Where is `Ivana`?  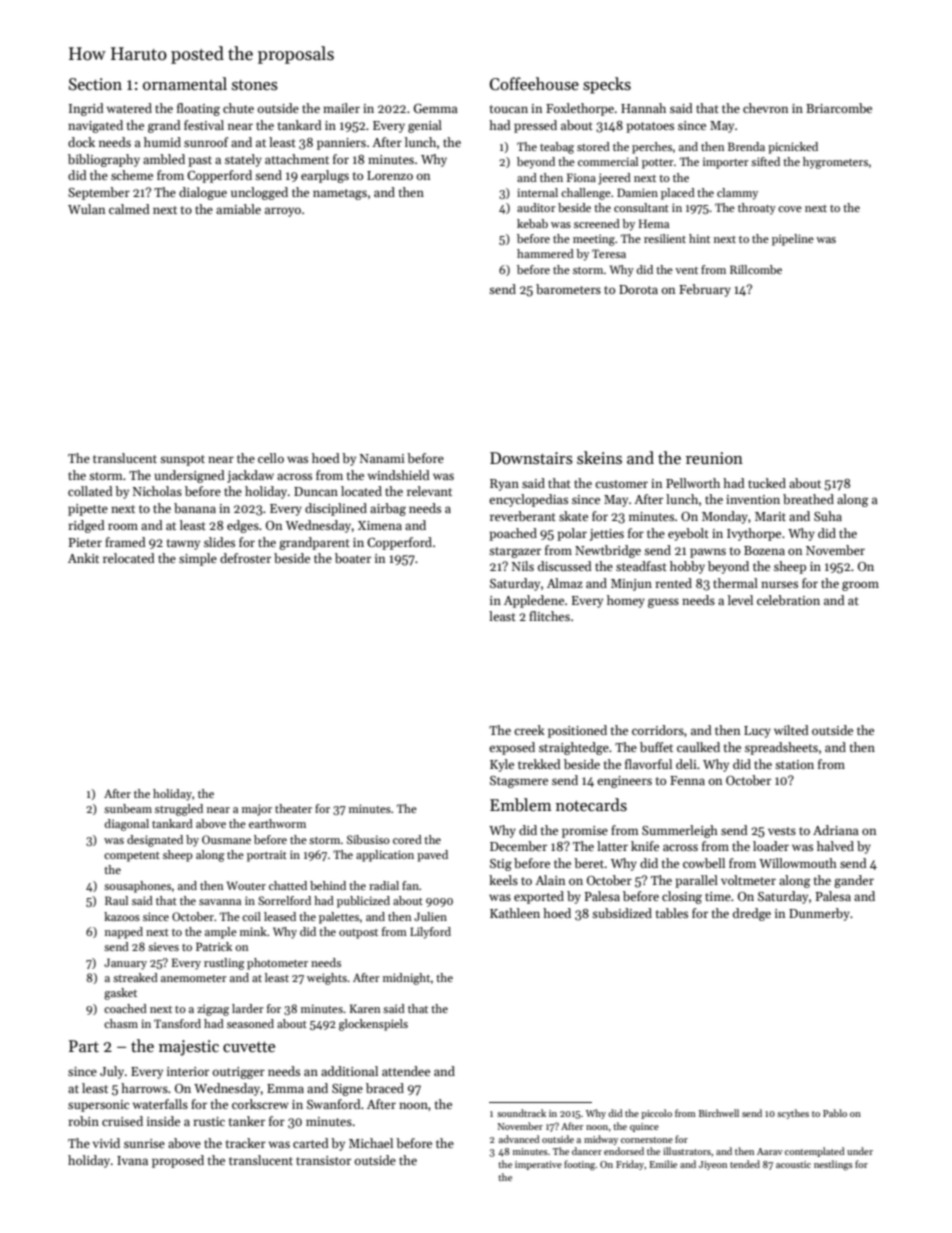
Ivana is located at coordinates (132, 1160).
